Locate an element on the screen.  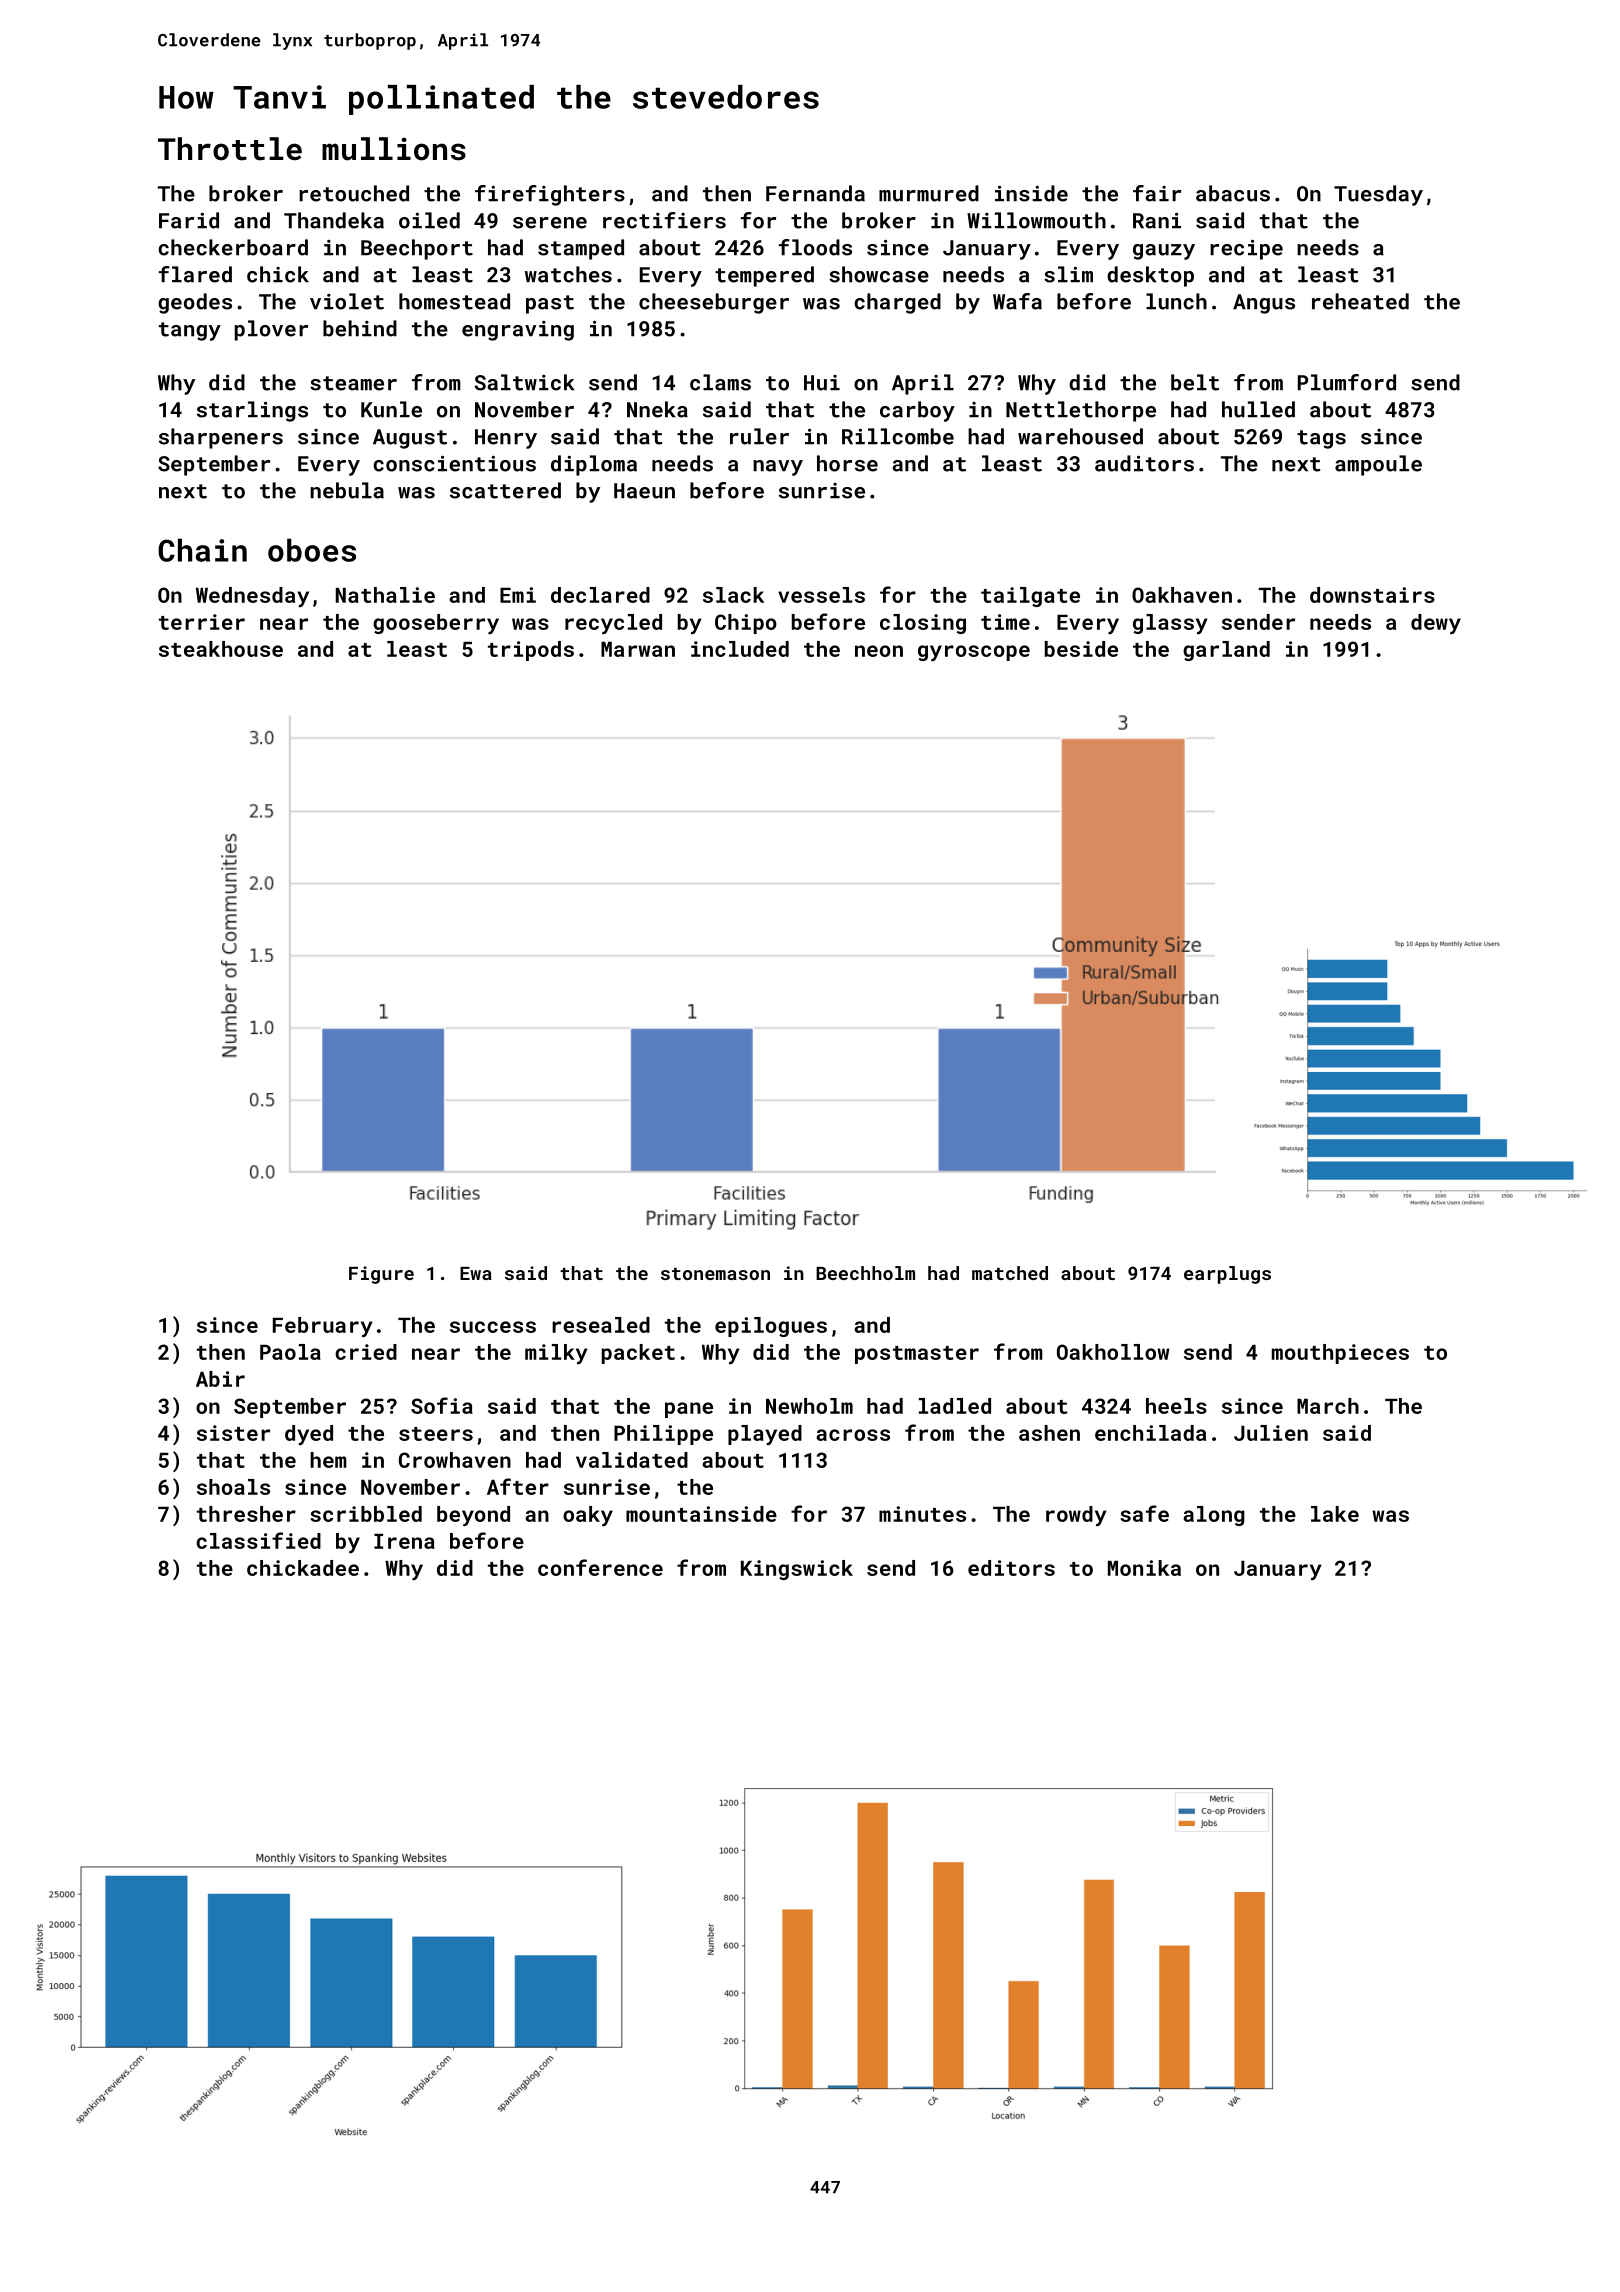
Newholm is located at coordinates (809, 1406).
